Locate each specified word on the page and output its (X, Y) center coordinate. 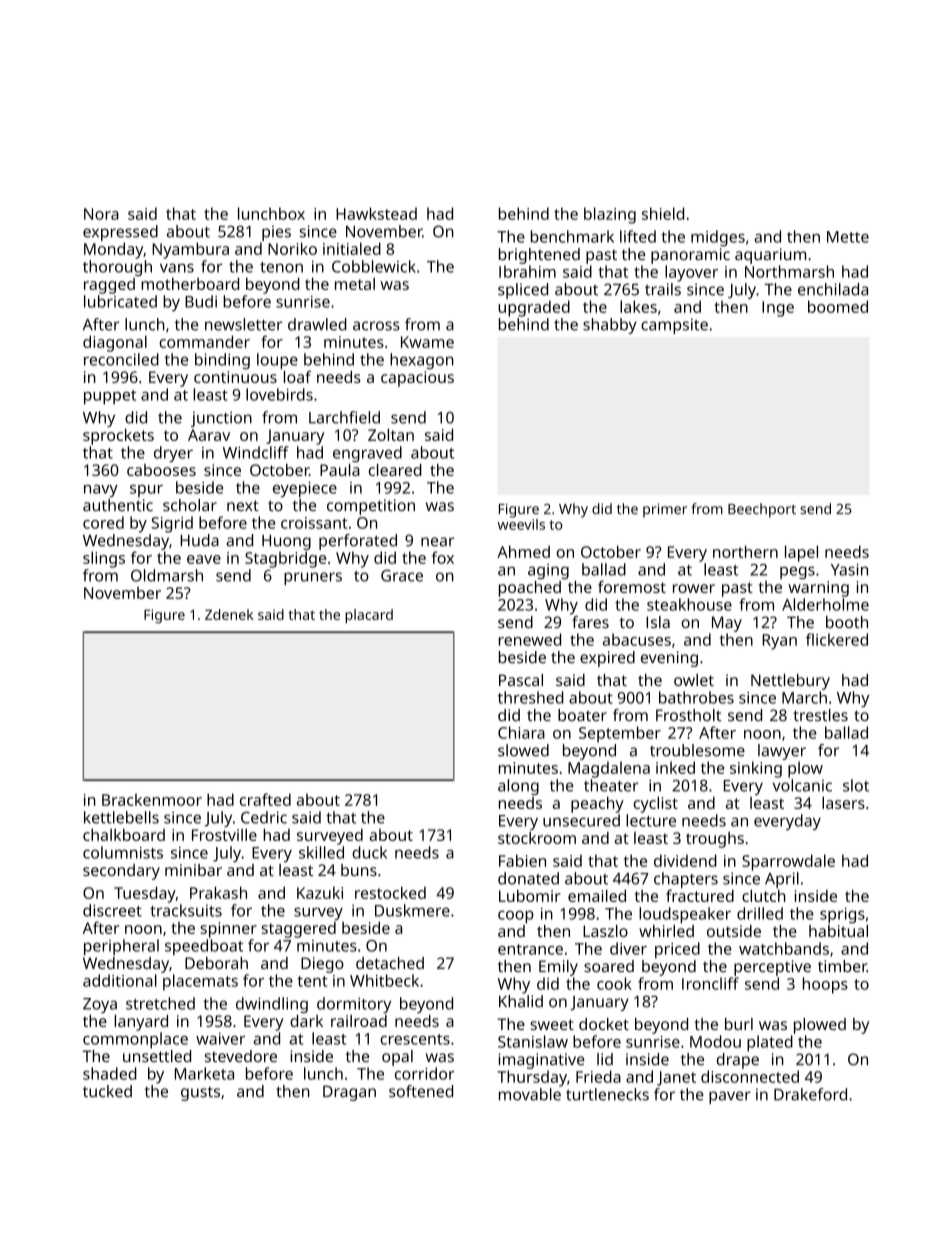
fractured (700, 895)
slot (856, 785)
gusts (200, 1094)
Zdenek (229, 614)
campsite (674, 326)
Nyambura (190, 250)
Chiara (521, 732)
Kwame (427, 342)
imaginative (542, 1061)
